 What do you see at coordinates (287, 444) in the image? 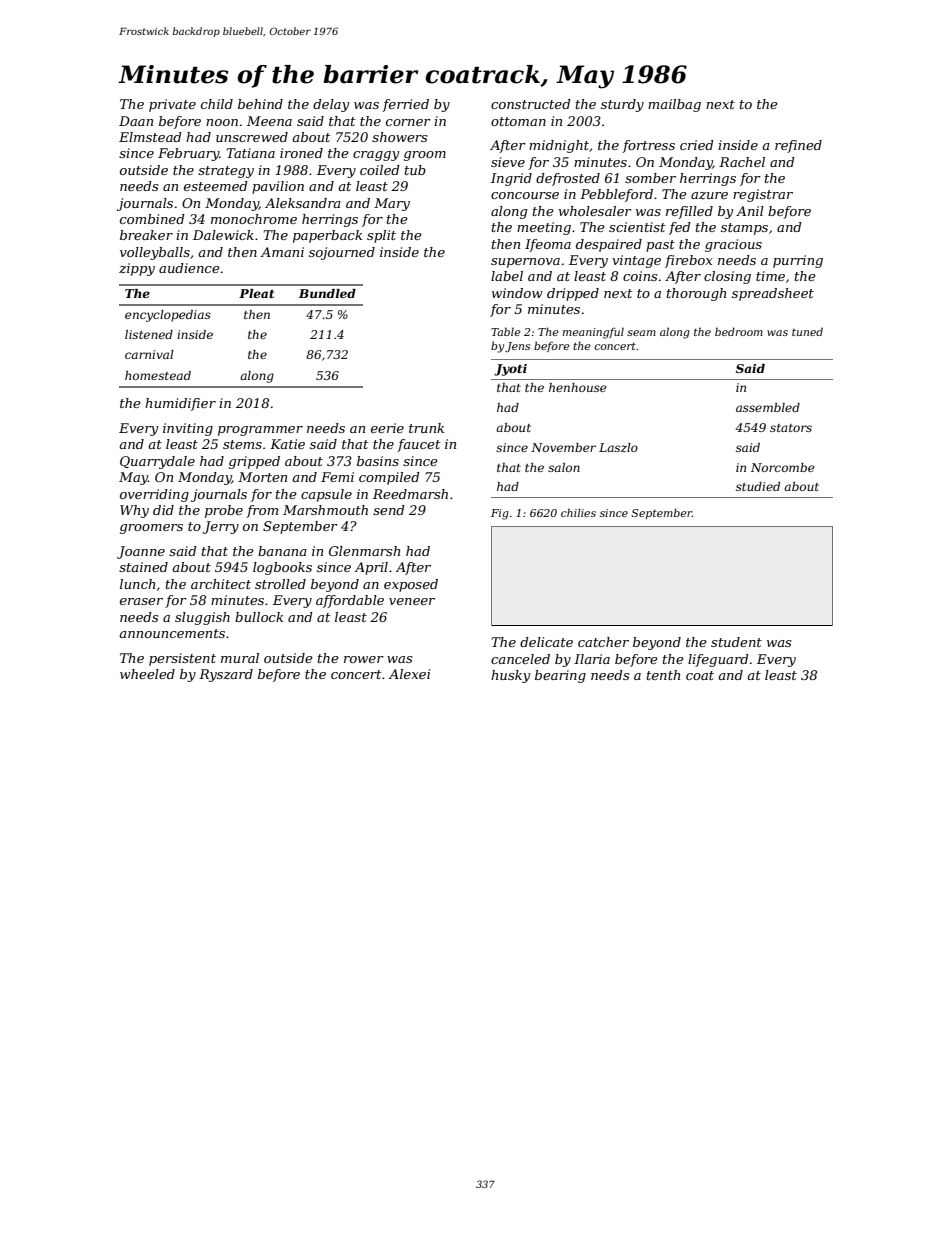
I see `Katie` at bounding box center [287, 444].
